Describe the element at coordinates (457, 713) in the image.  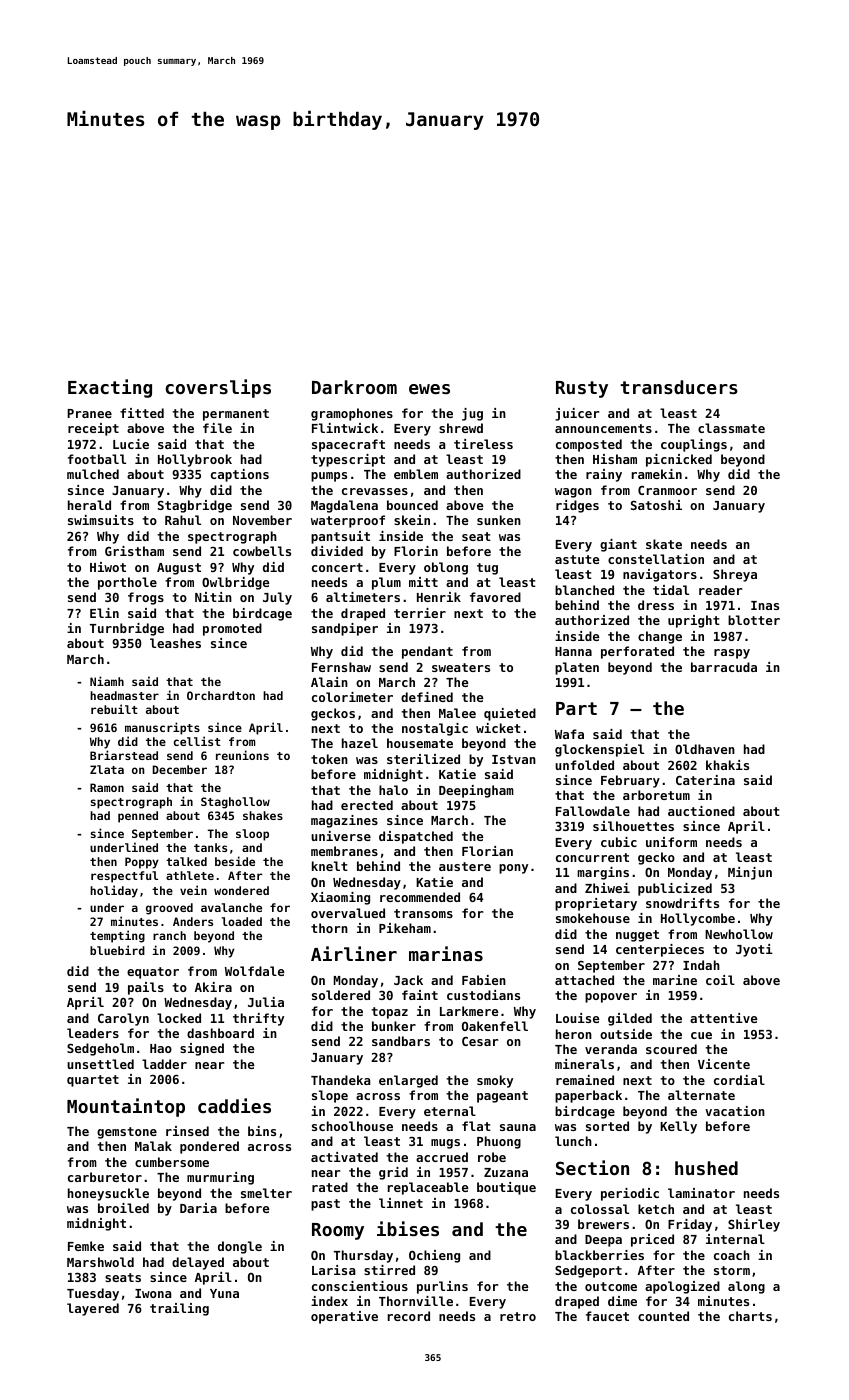
I see `Malee` at that location.
